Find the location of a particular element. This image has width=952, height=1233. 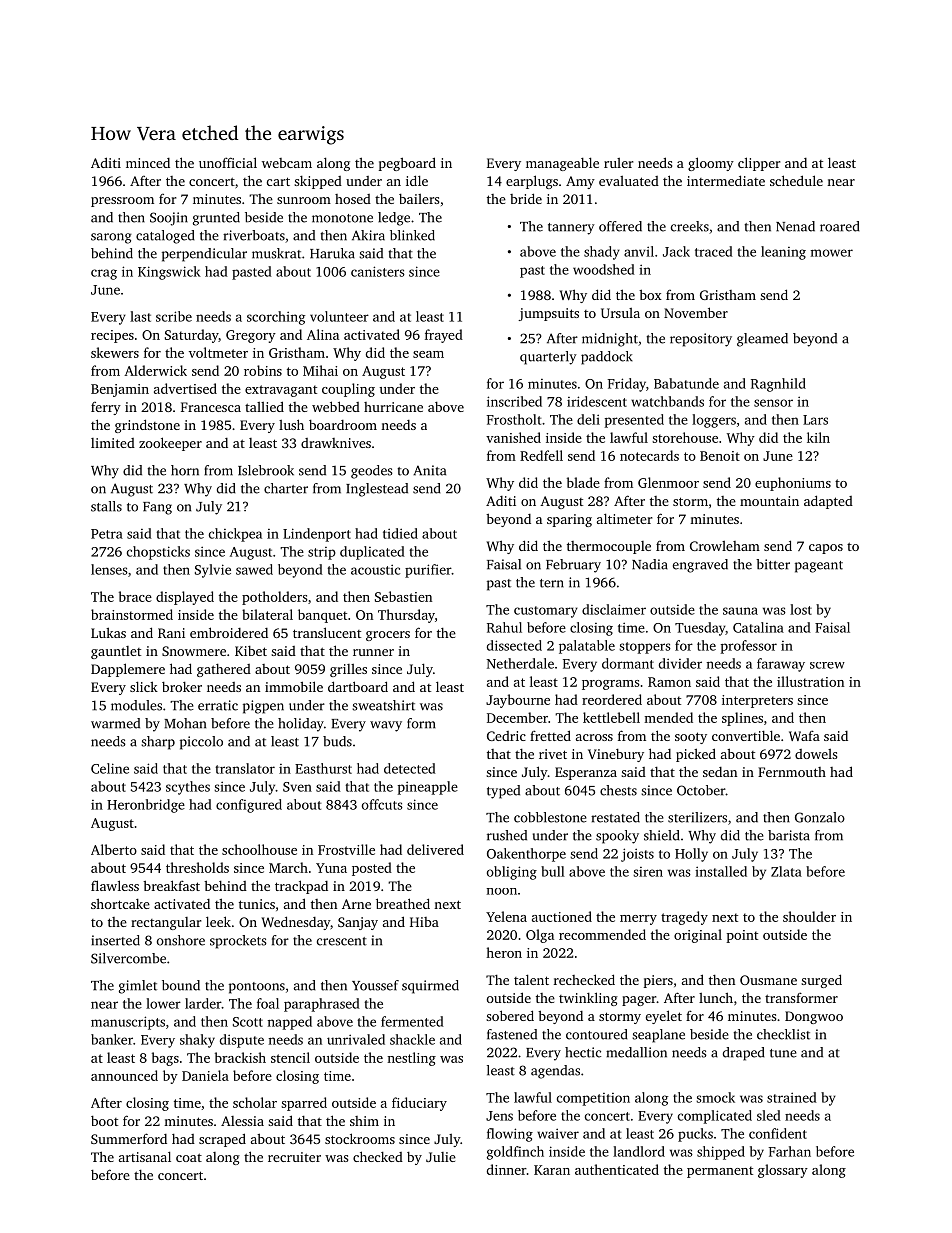

artisanal is located at coordinates (145, 1156).
